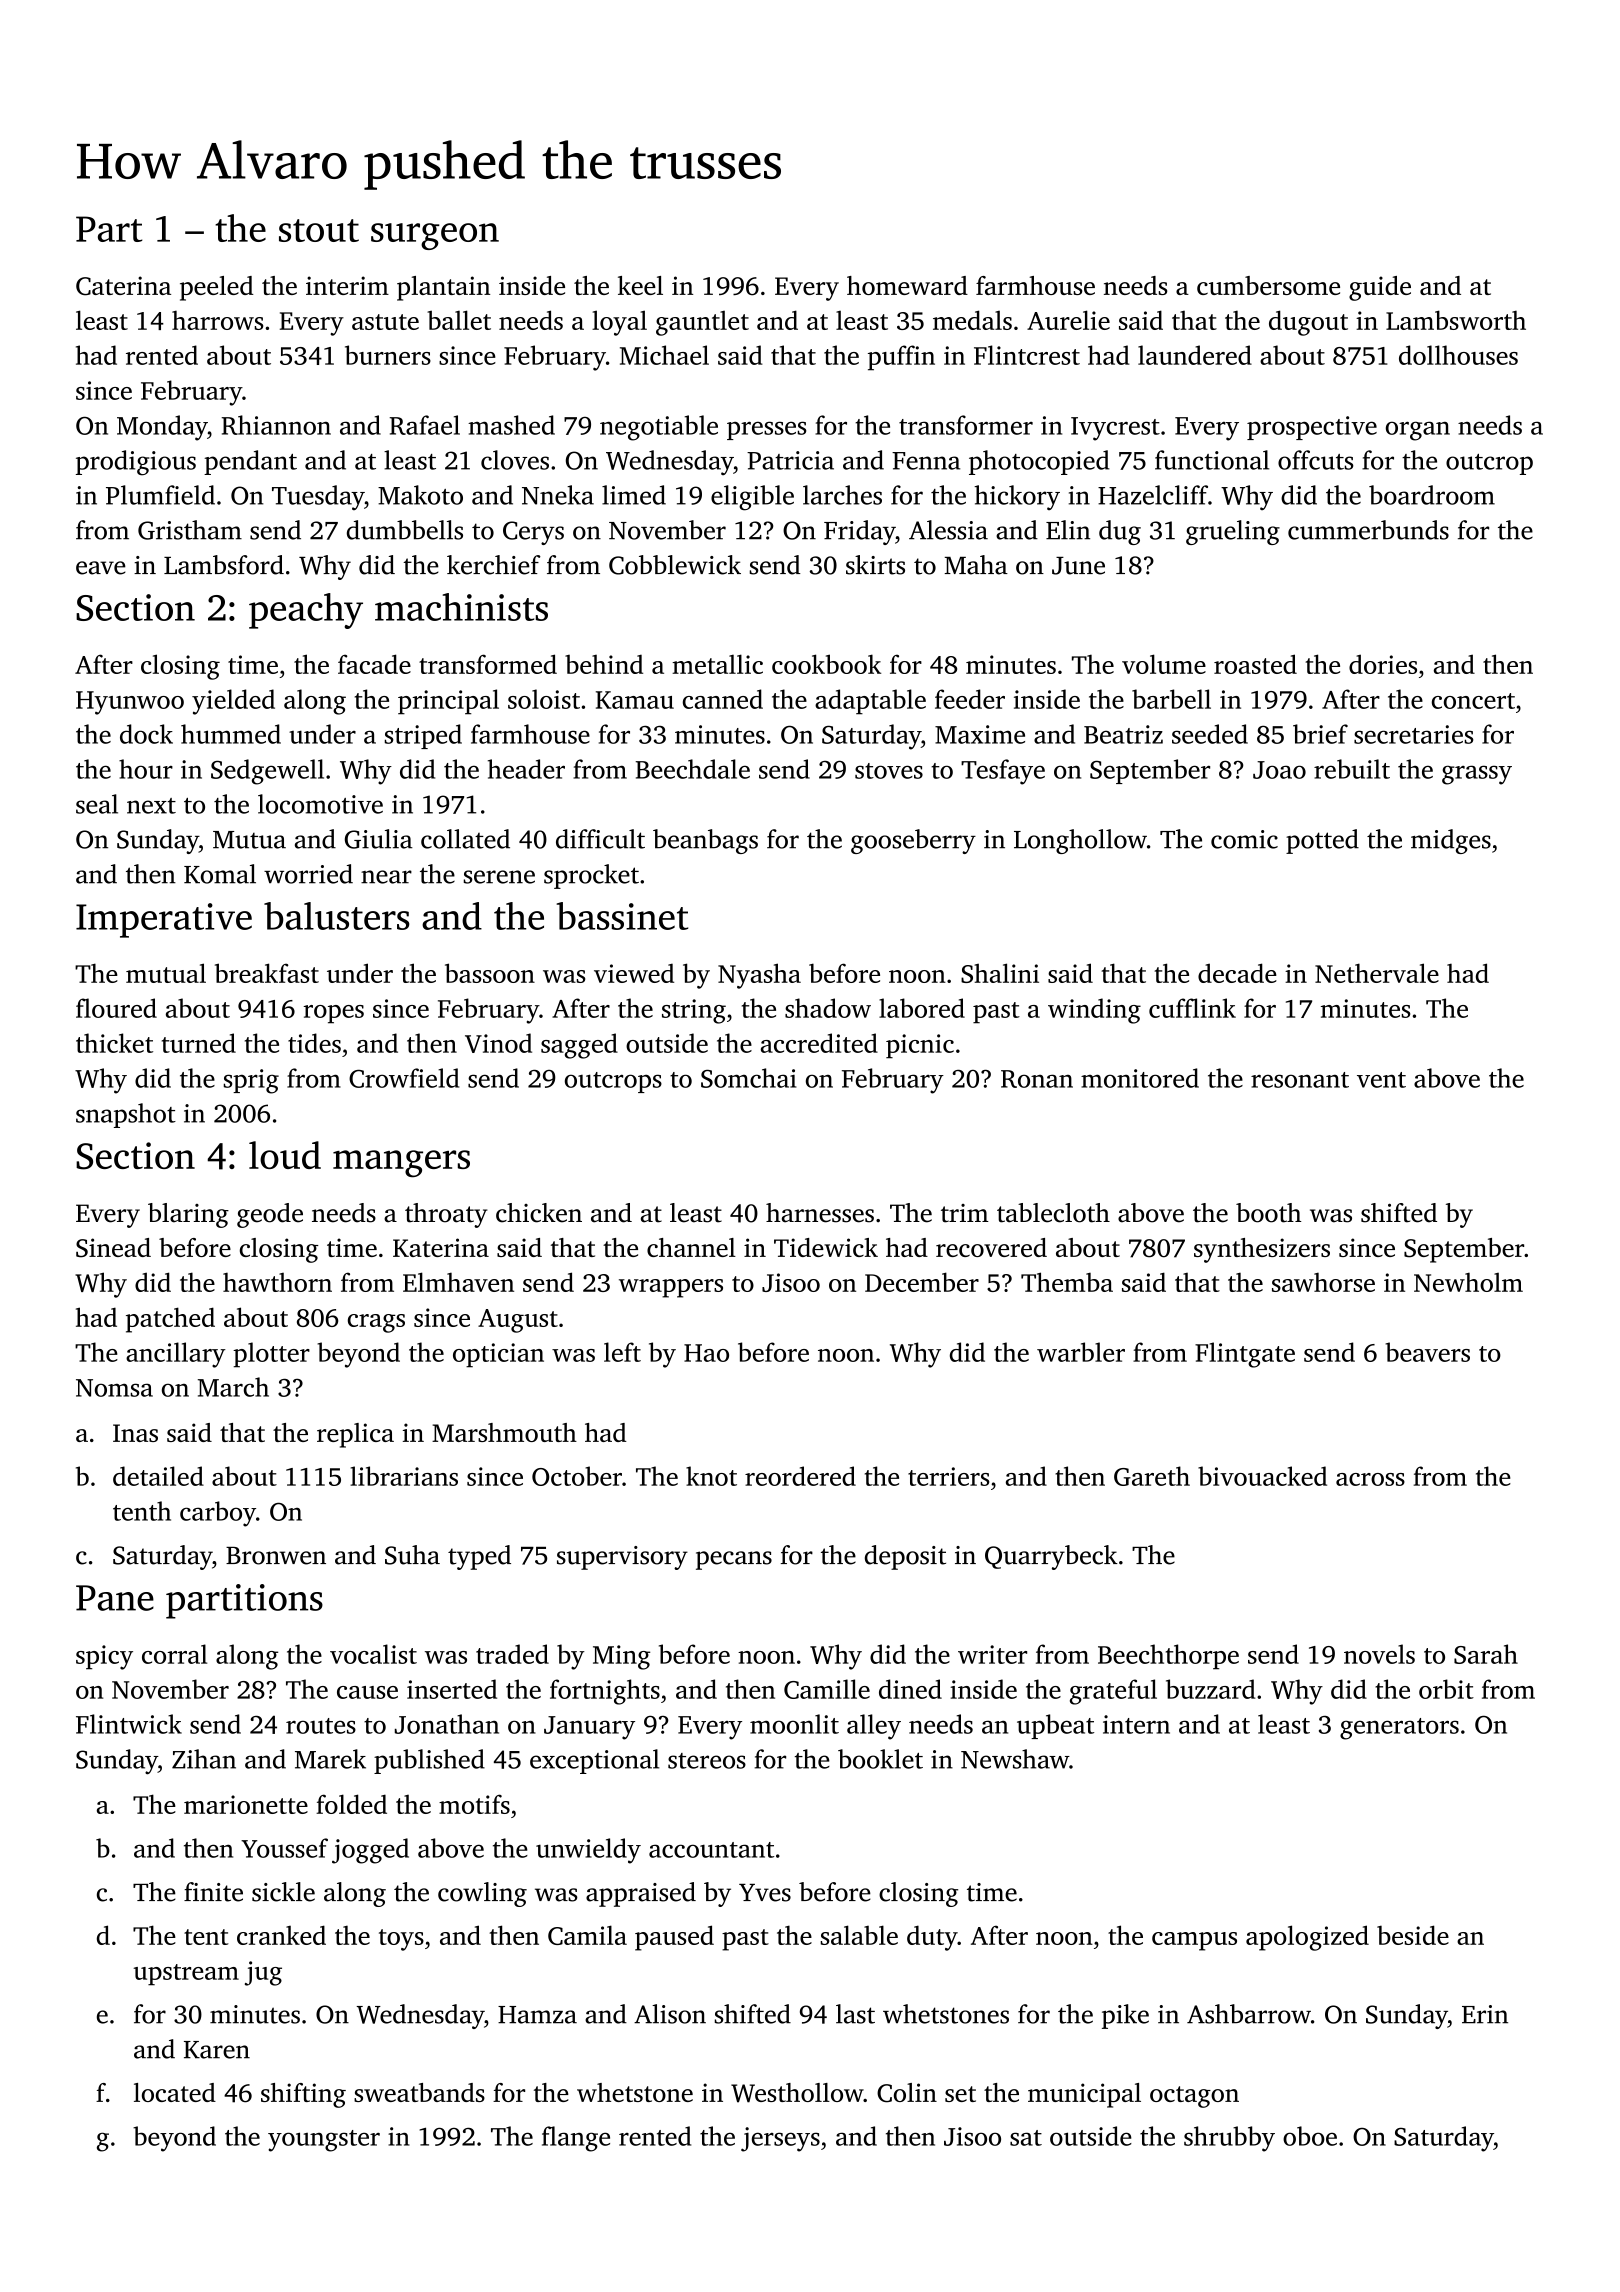 This screenshot has width=1620, height=2292. What do you see at coordinates (820, 1213) in the screenshot?
I see `harnesses` at bounding box center [820, 1213].
